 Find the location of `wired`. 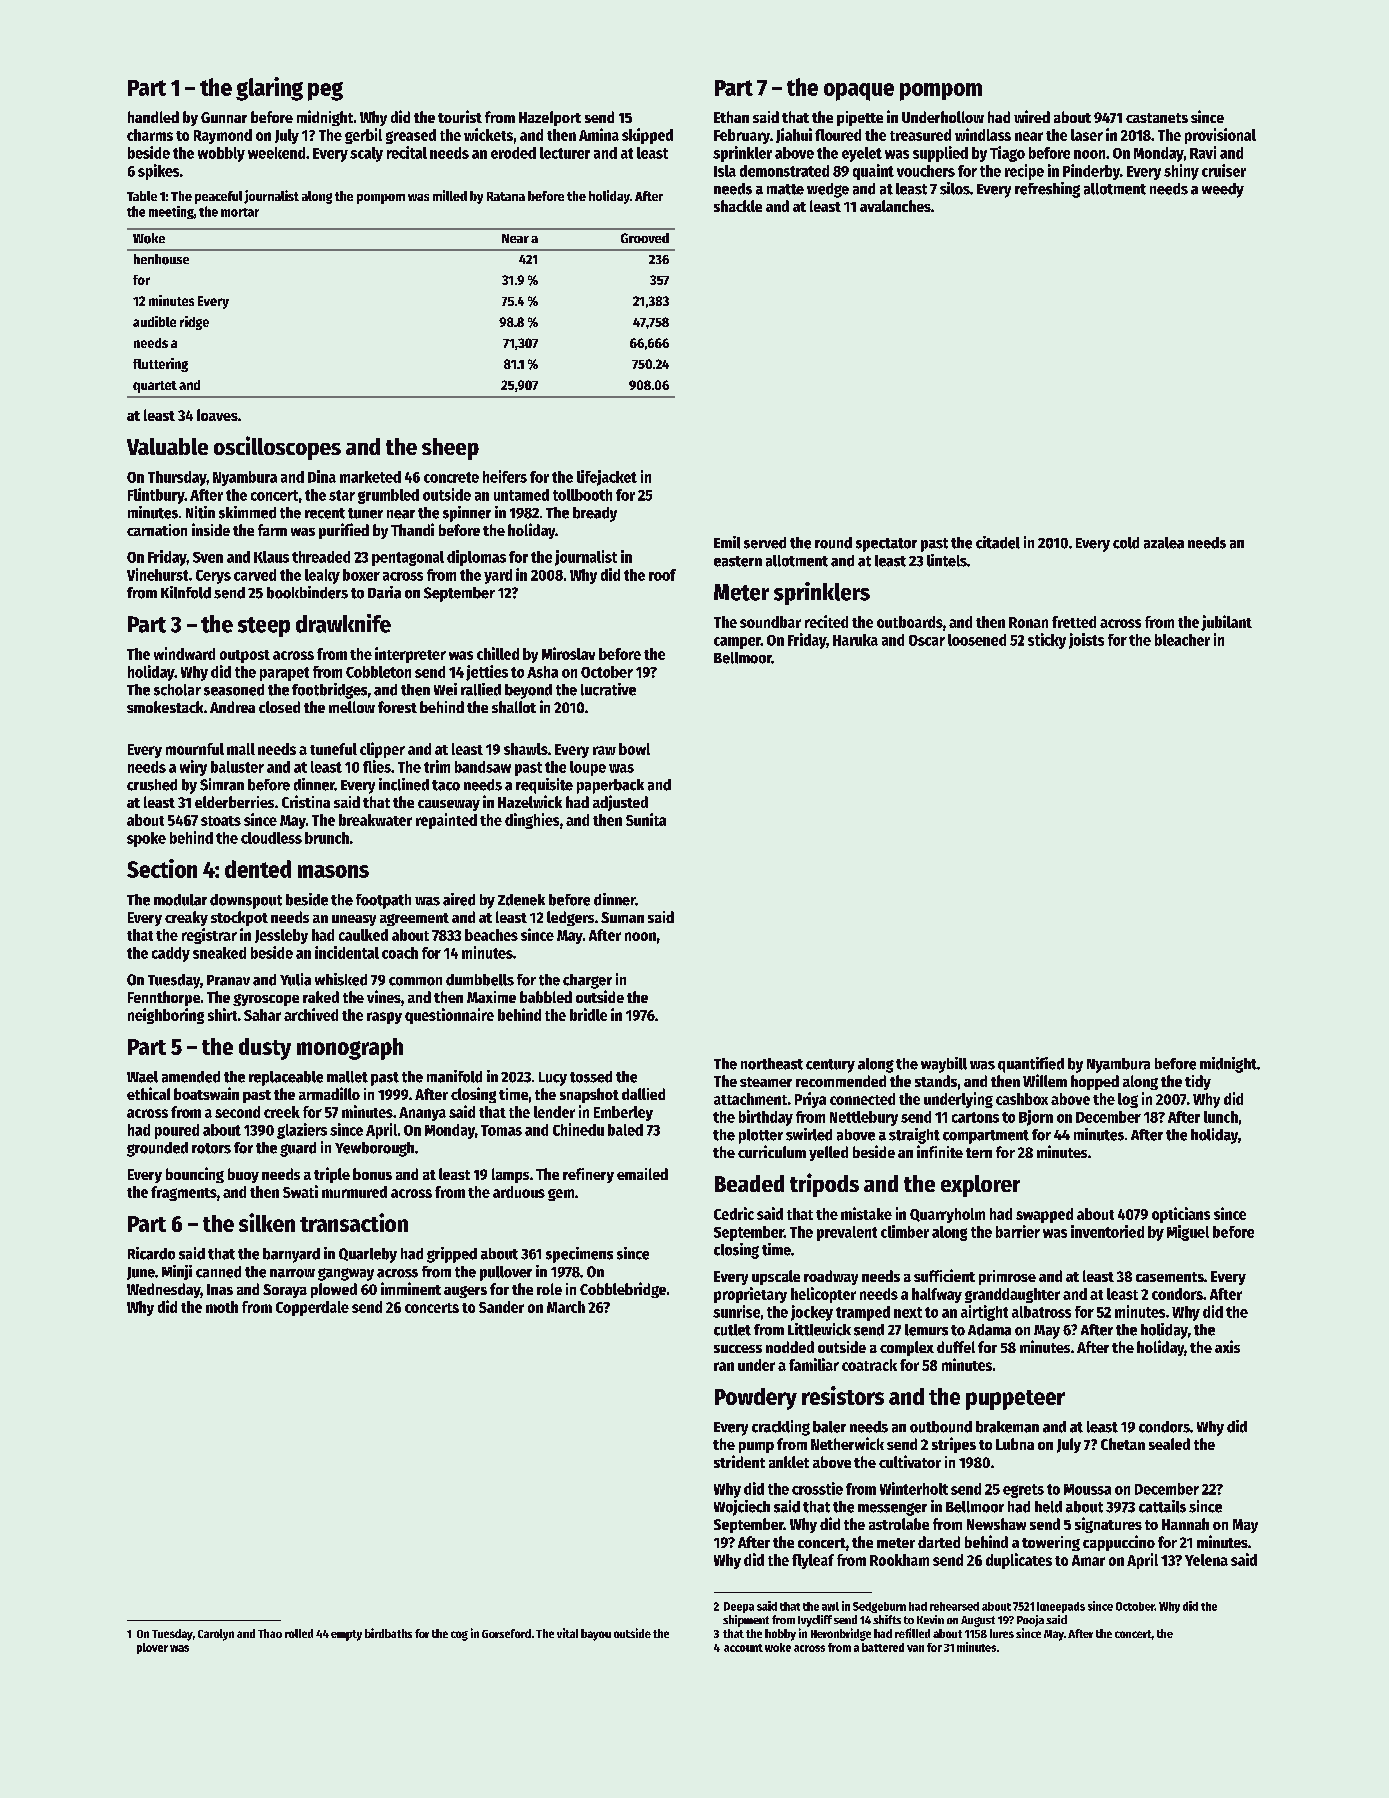

wired is located at coordinates (1032, 116).
